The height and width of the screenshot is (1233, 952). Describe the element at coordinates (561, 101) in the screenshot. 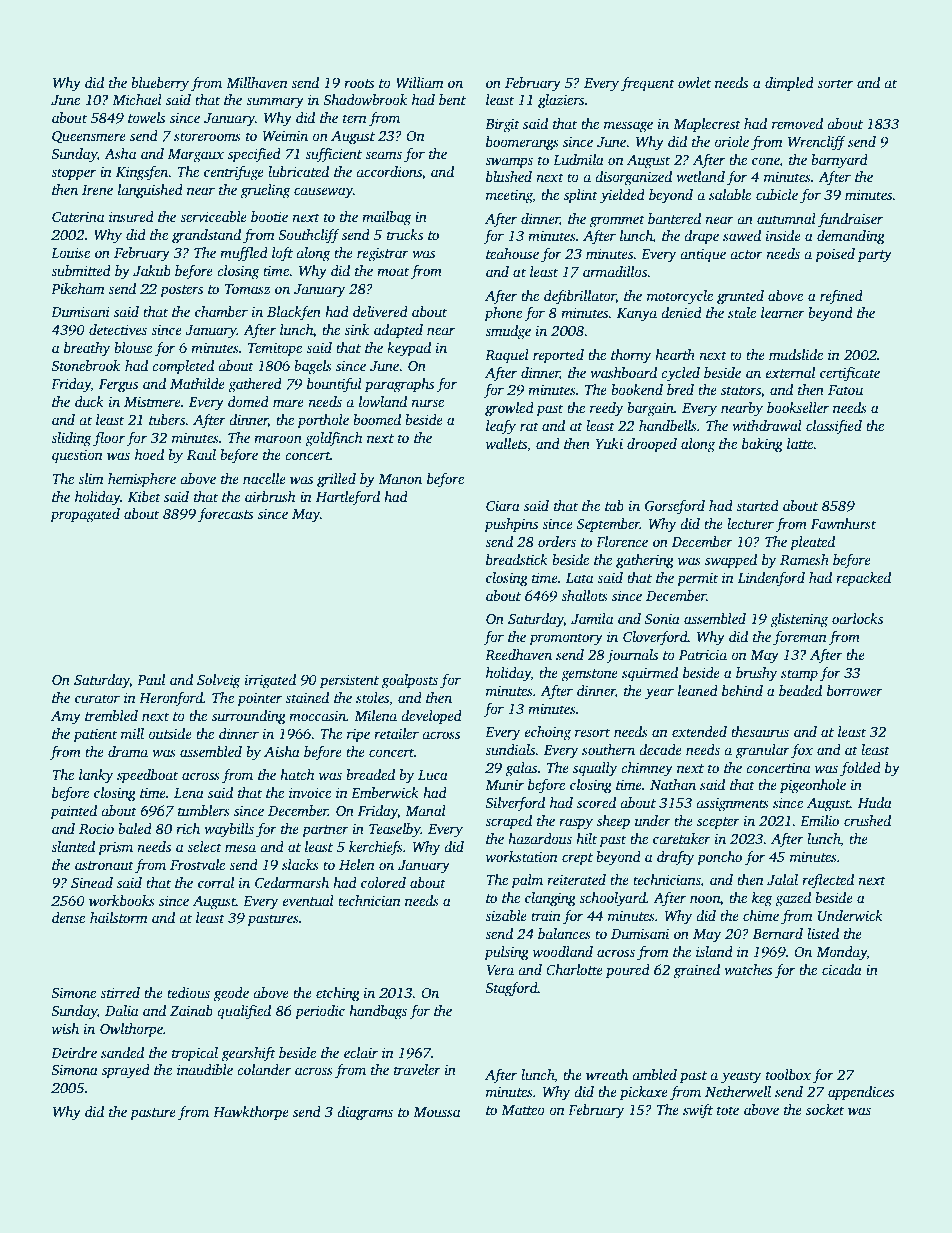

I see `glaziers` at that location.
